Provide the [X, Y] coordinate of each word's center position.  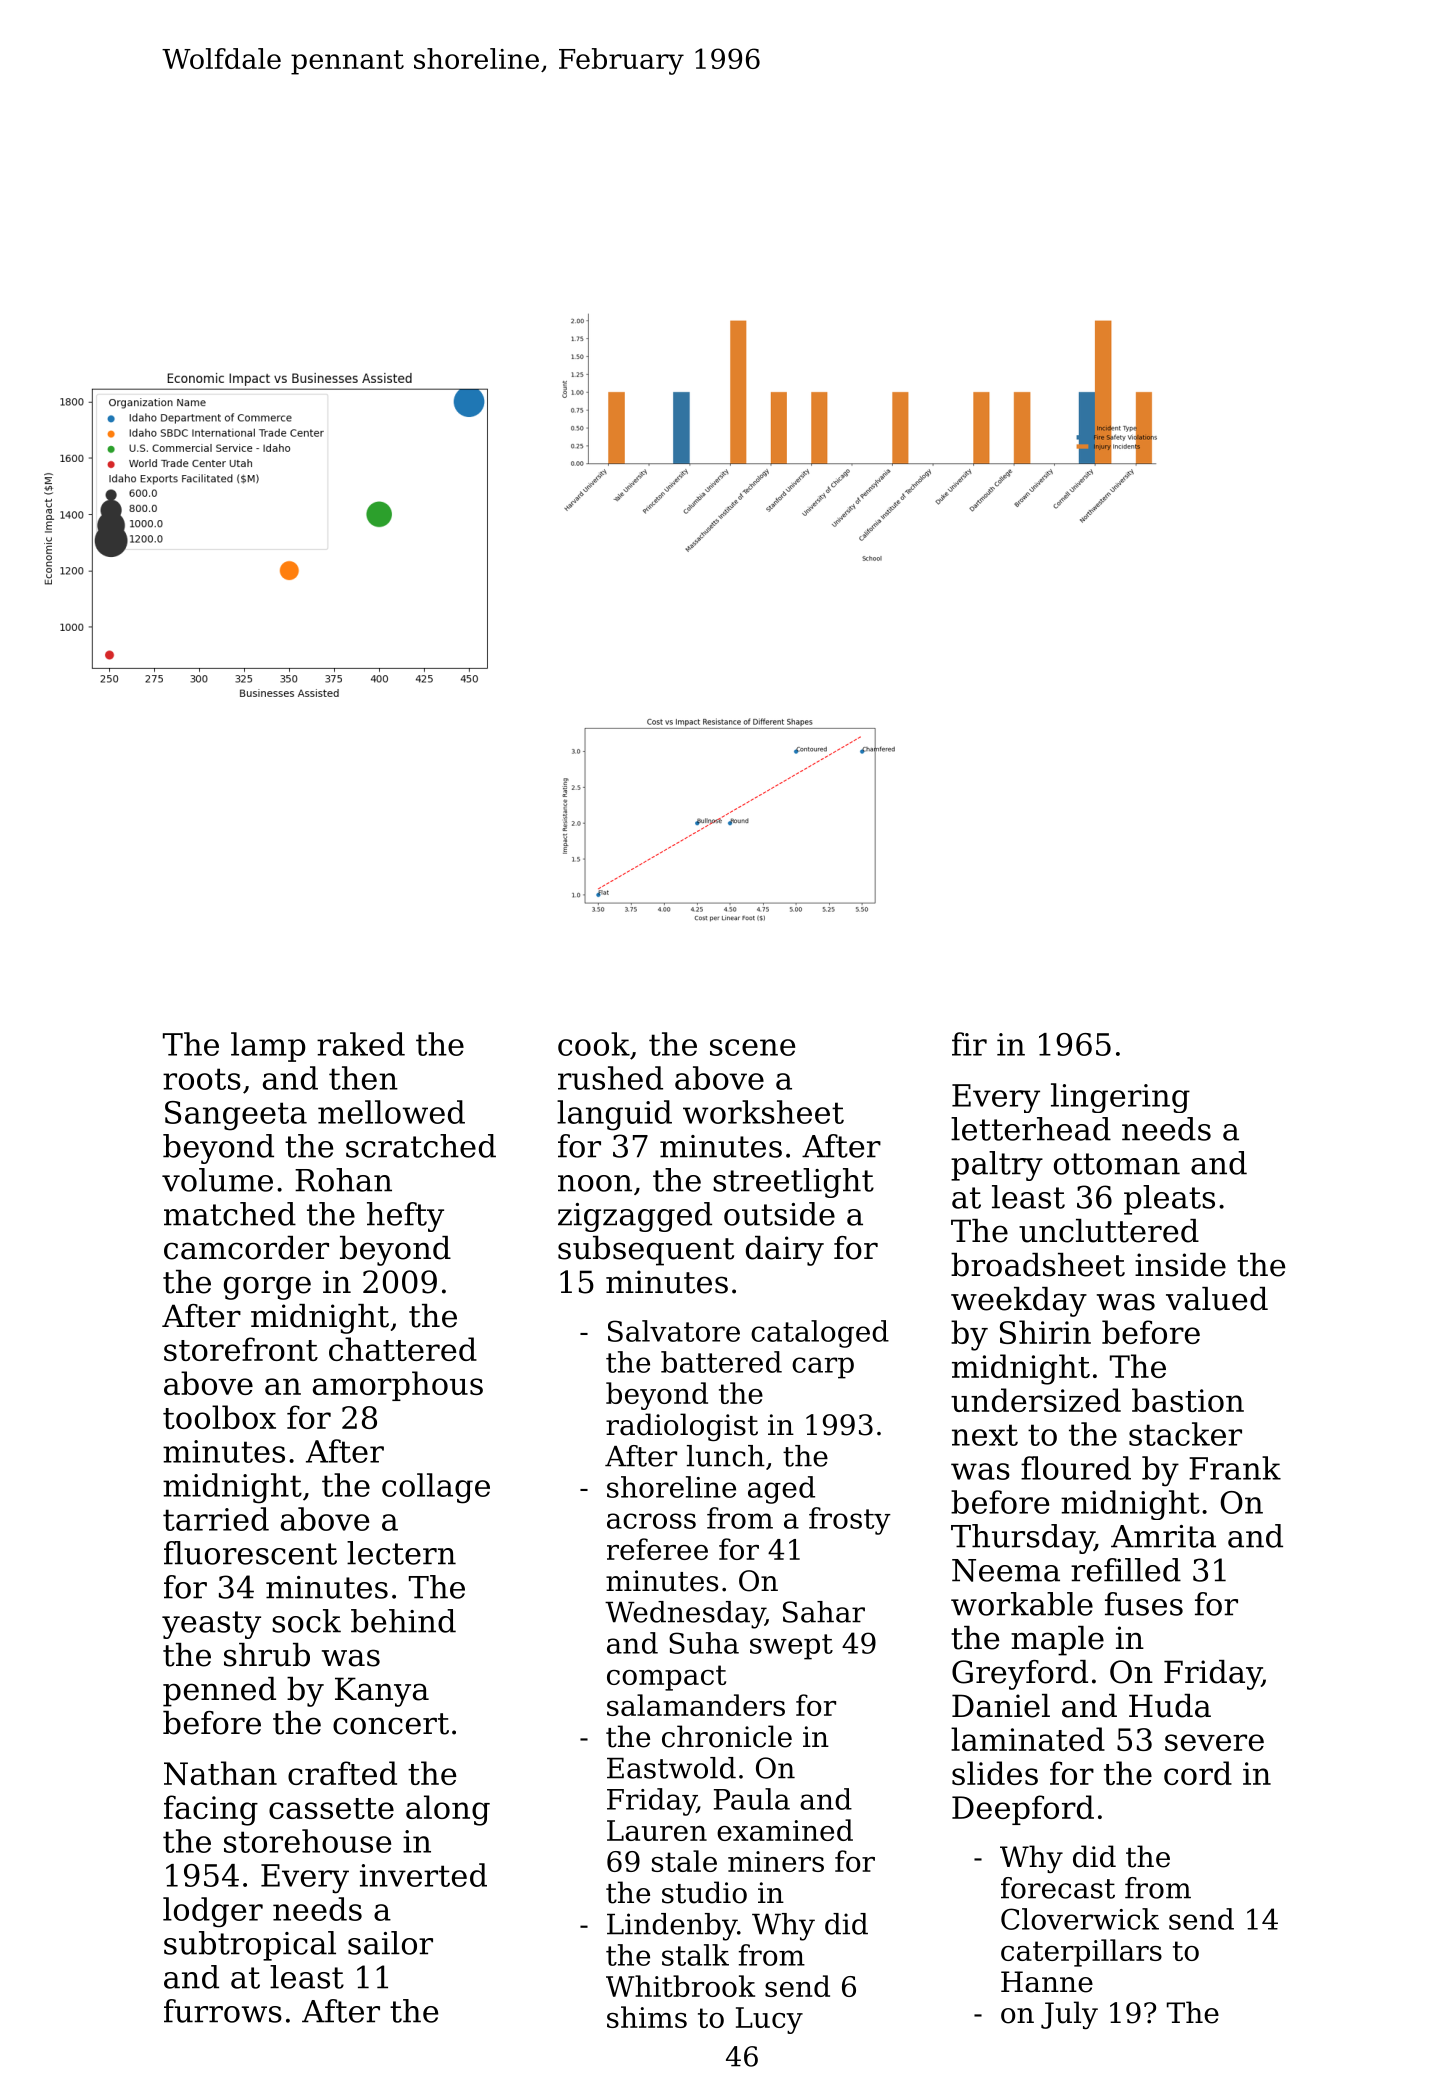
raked [361, 1044]
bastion [1188, 1400]
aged [781, 1490]
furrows [223, 2011]
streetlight [793, 1183]
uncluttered [1109, 1231]
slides [995, 1773]
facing [211, 1810]
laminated [1028, 1739]
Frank [1235, 1468]
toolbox [219, 1417]
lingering [1120, 1098]
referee [657, 1549]
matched [230, 1214]
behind [403, 1621]
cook [594, 1044]
